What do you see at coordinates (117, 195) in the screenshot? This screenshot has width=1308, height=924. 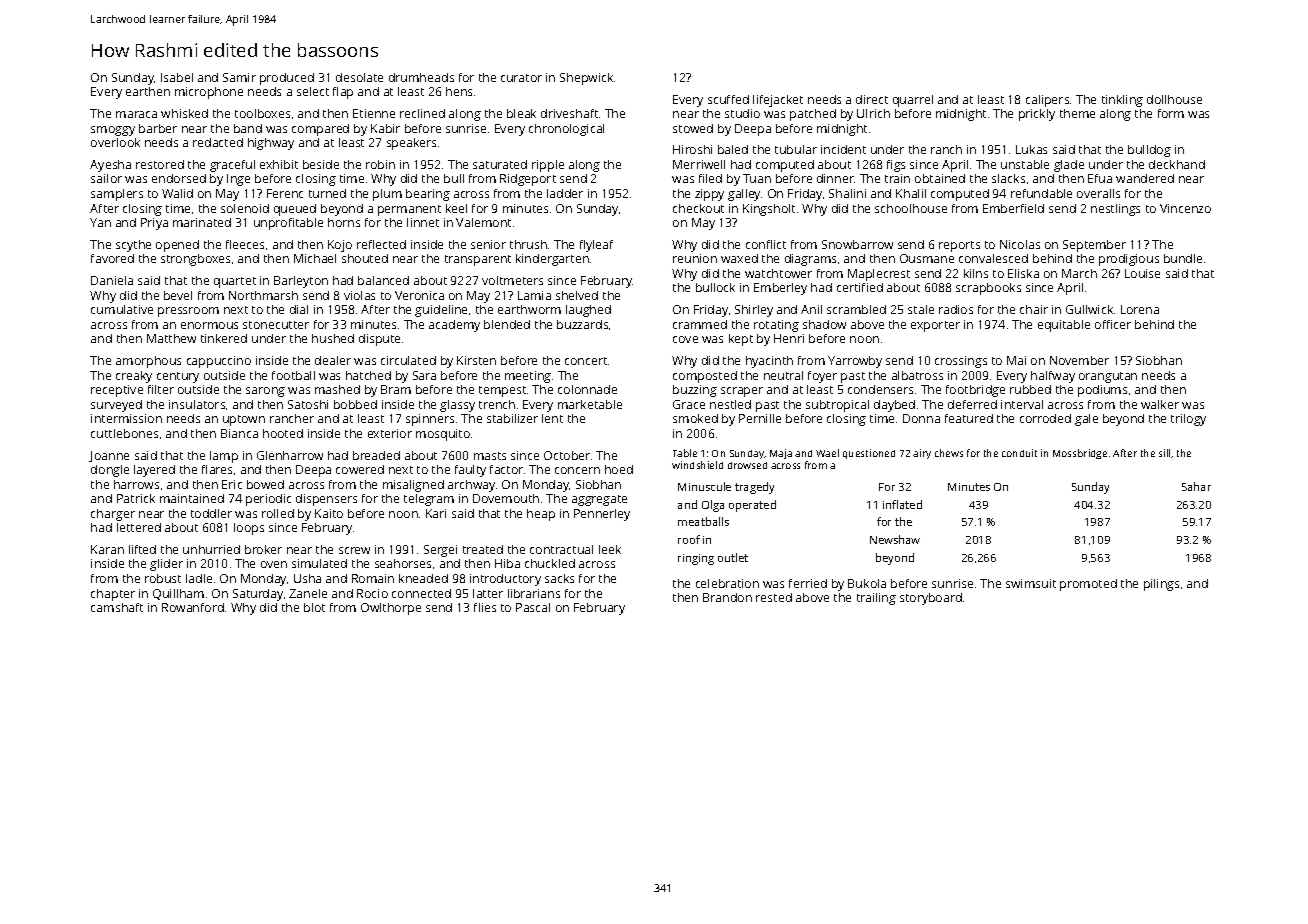 I see `samplers` at bounding box center [117, 195].
